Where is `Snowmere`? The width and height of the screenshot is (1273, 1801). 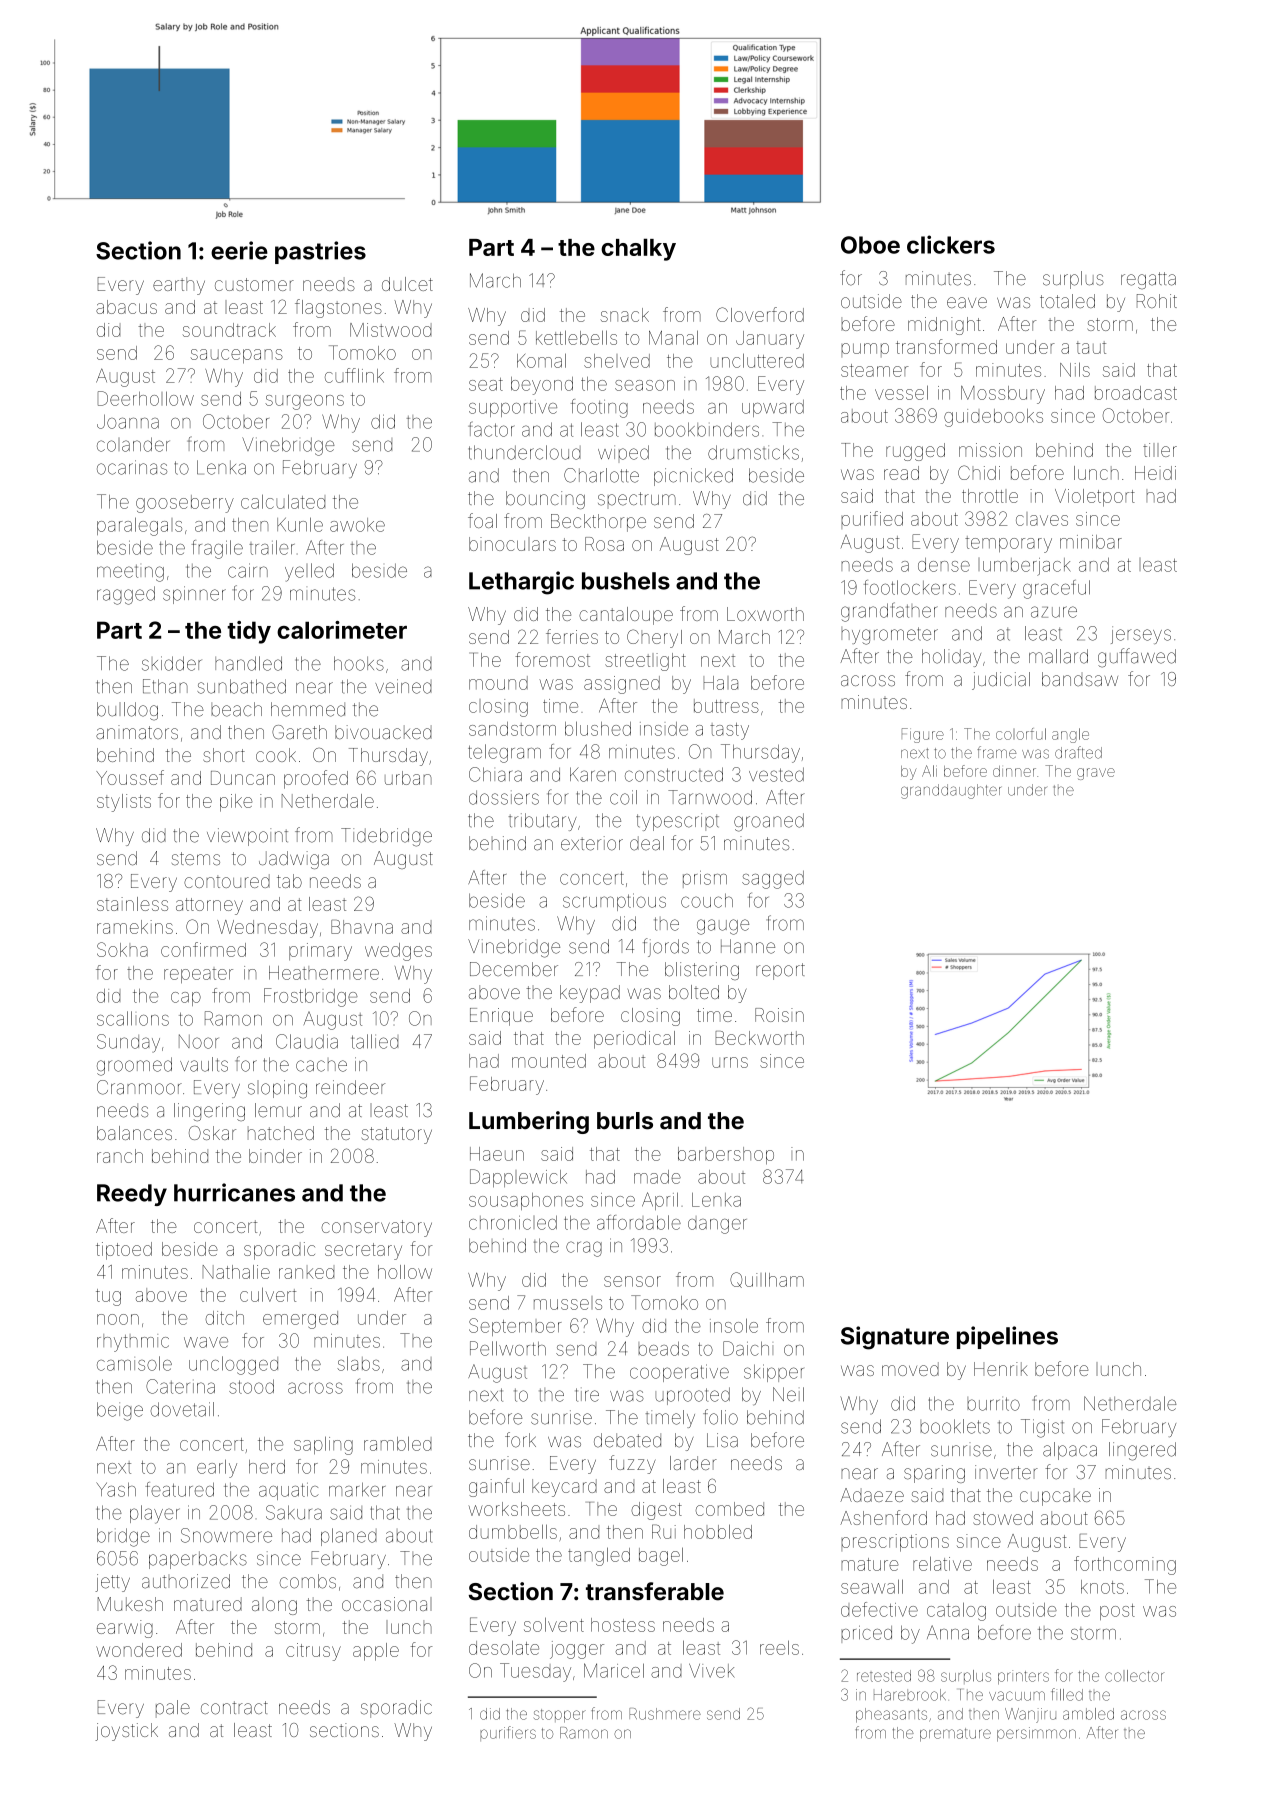
Snowmere is located at coordinates (226, 1535).
